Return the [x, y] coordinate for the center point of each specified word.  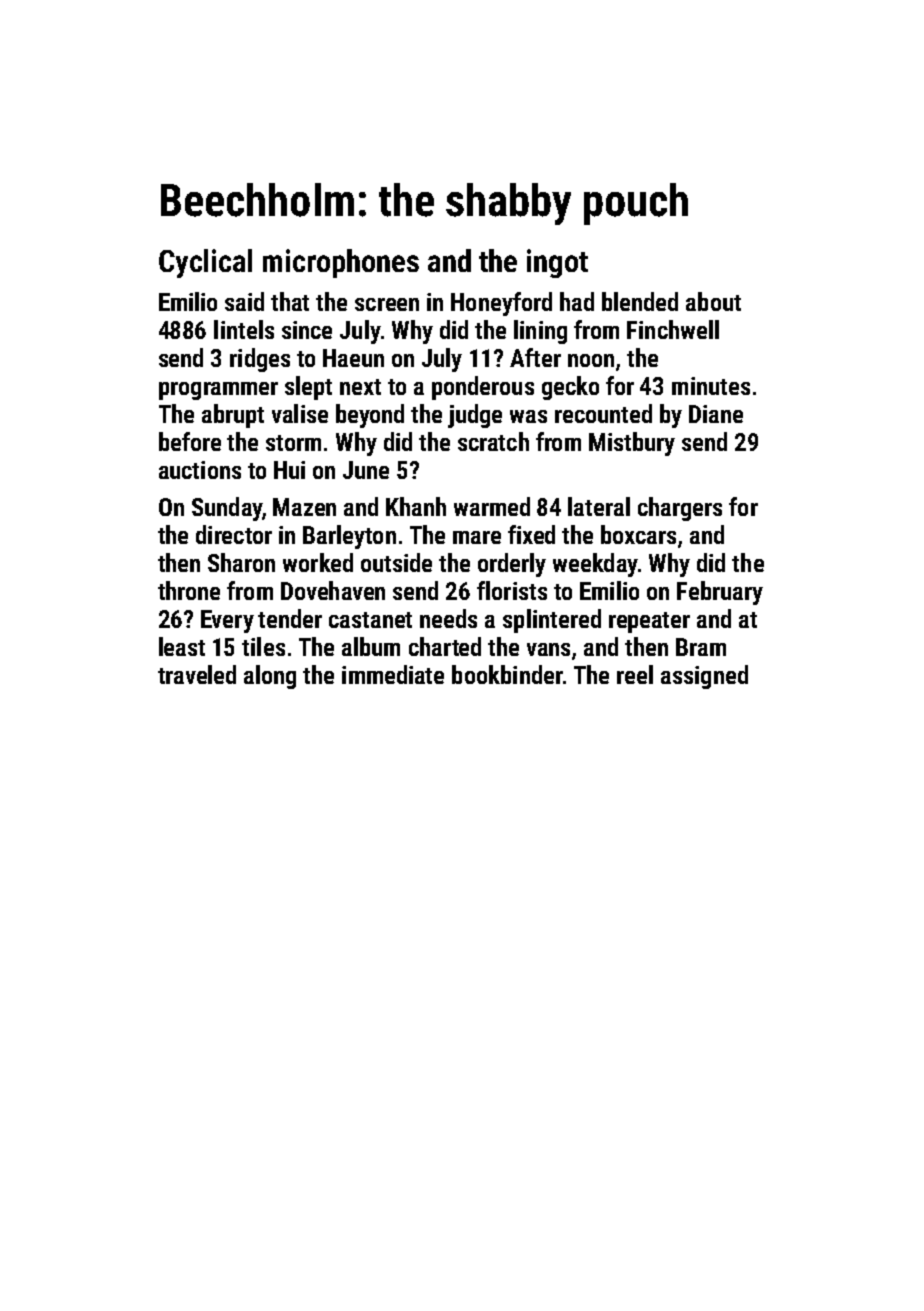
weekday [595, 565]
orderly [512, 565]
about [713, 301]
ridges [260, 360]
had [577, 301]
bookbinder [507, 674]
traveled [197, 674]
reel [635, 674]
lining [540, 332]
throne [189, 590]
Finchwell [673, 329]
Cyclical [205, 263]
